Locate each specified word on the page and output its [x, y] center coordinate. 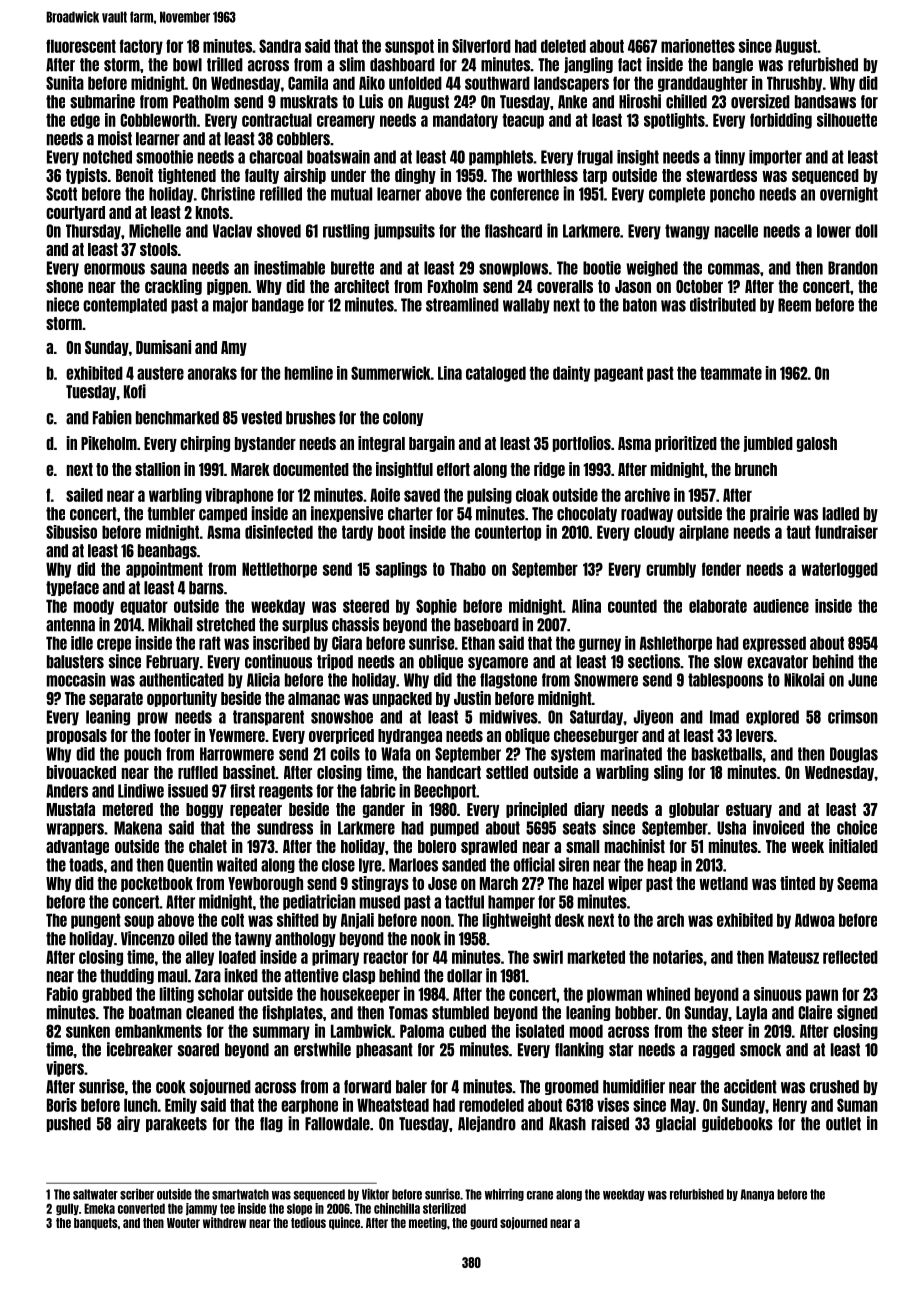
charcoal [275, 157]
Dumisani [163, 347]
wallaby [526, 306]
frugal [595, 158]
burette [352, 268]
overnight [849, 195]
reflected [850, 957]
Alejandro [487, 1124]
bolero [437, 846]
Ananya [757, 1195]
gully [67, 1209]
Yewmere [237, 735]
